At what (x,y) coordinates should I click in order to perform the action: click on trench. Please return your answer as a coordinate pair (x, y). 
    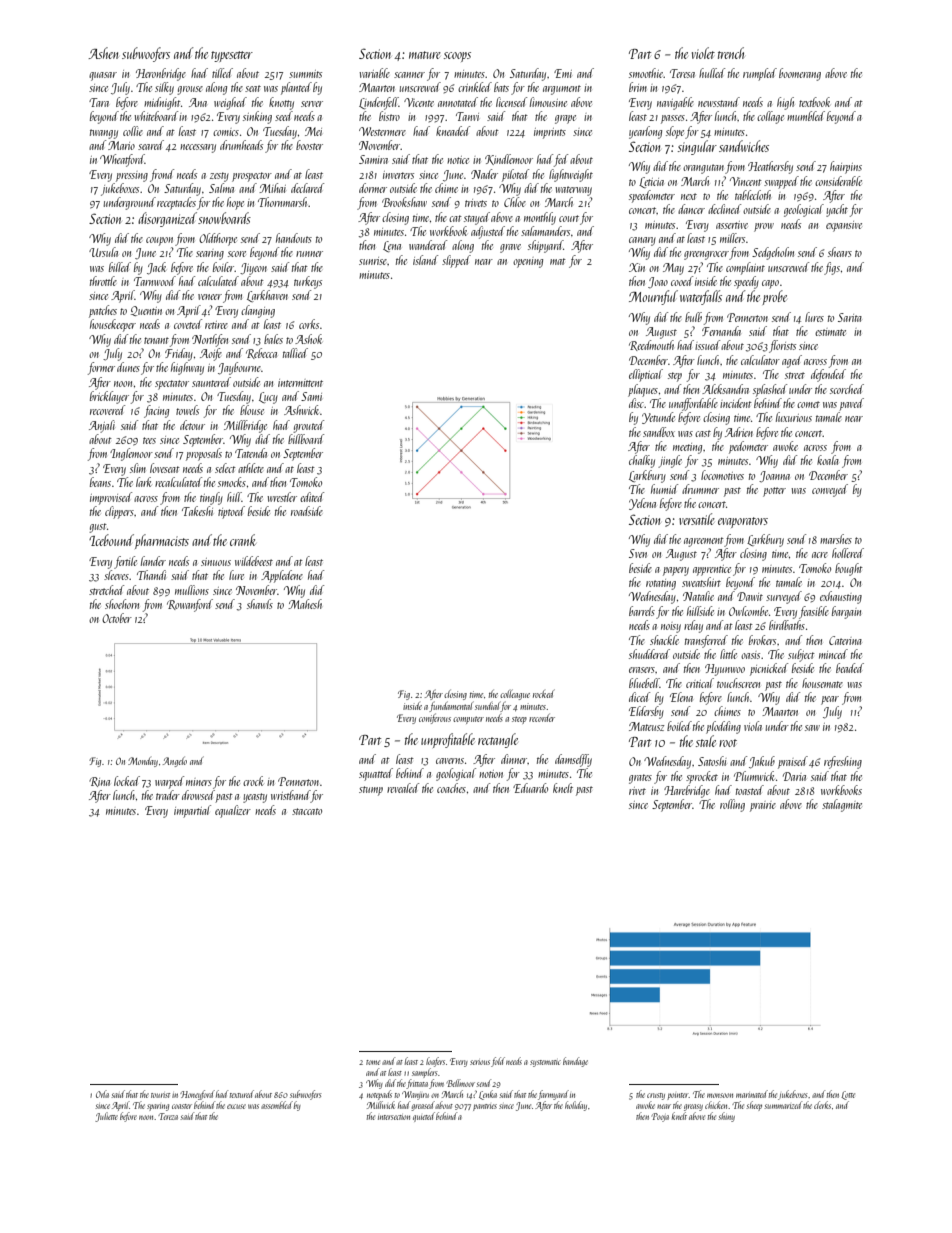
    Looking at the image, I should click on (731, 53).
